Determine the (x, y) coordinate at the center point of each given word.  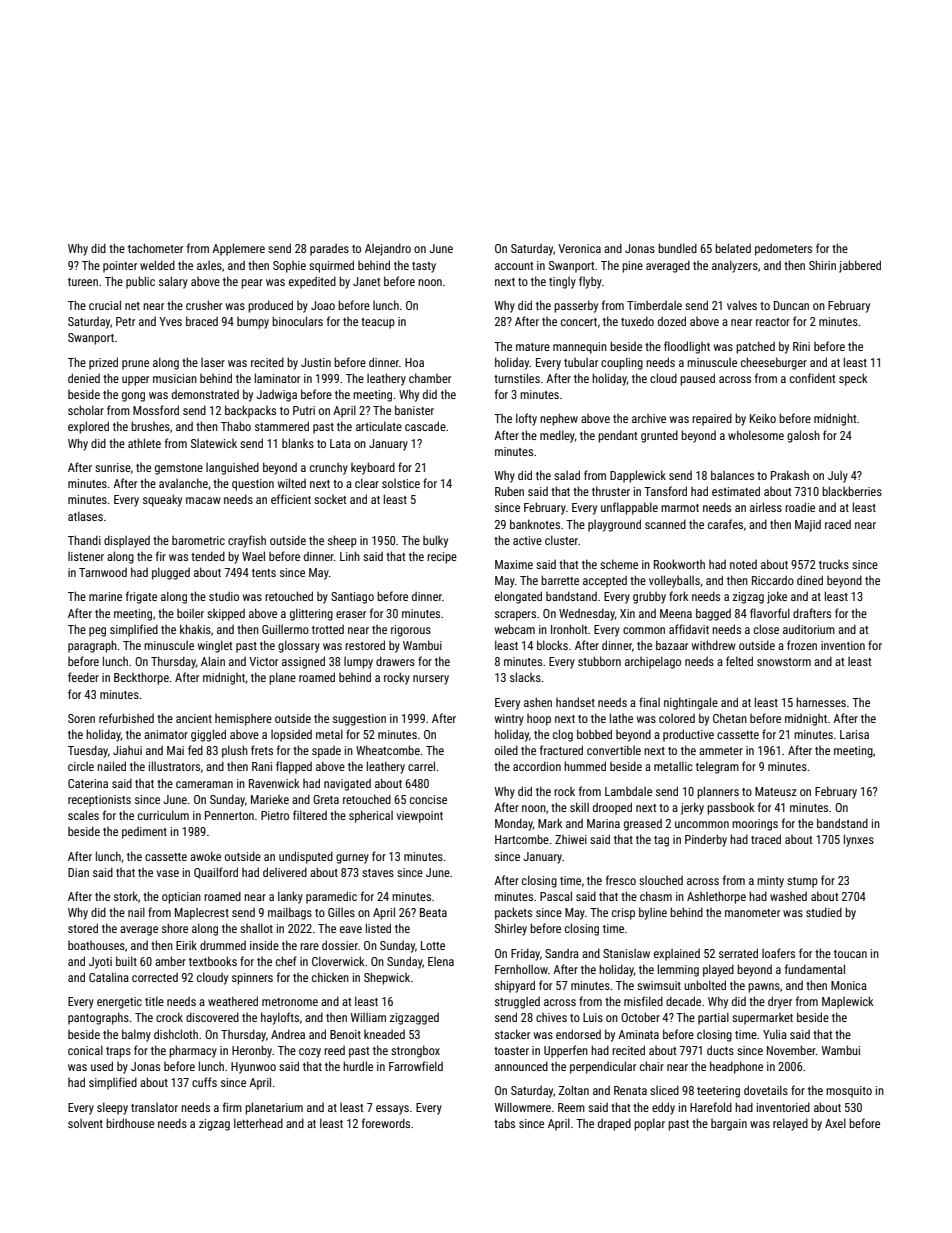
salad (567, 475)
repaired (712, 419)
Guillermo (285, 629)
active (527, 540)
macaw (203, 500)
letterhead (258, 1123)
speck (853, 379)
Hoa (414, 362)
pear (252, 284)
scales (83, 815)
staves (378, 873)
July (838, 477)
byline (653, 913)
